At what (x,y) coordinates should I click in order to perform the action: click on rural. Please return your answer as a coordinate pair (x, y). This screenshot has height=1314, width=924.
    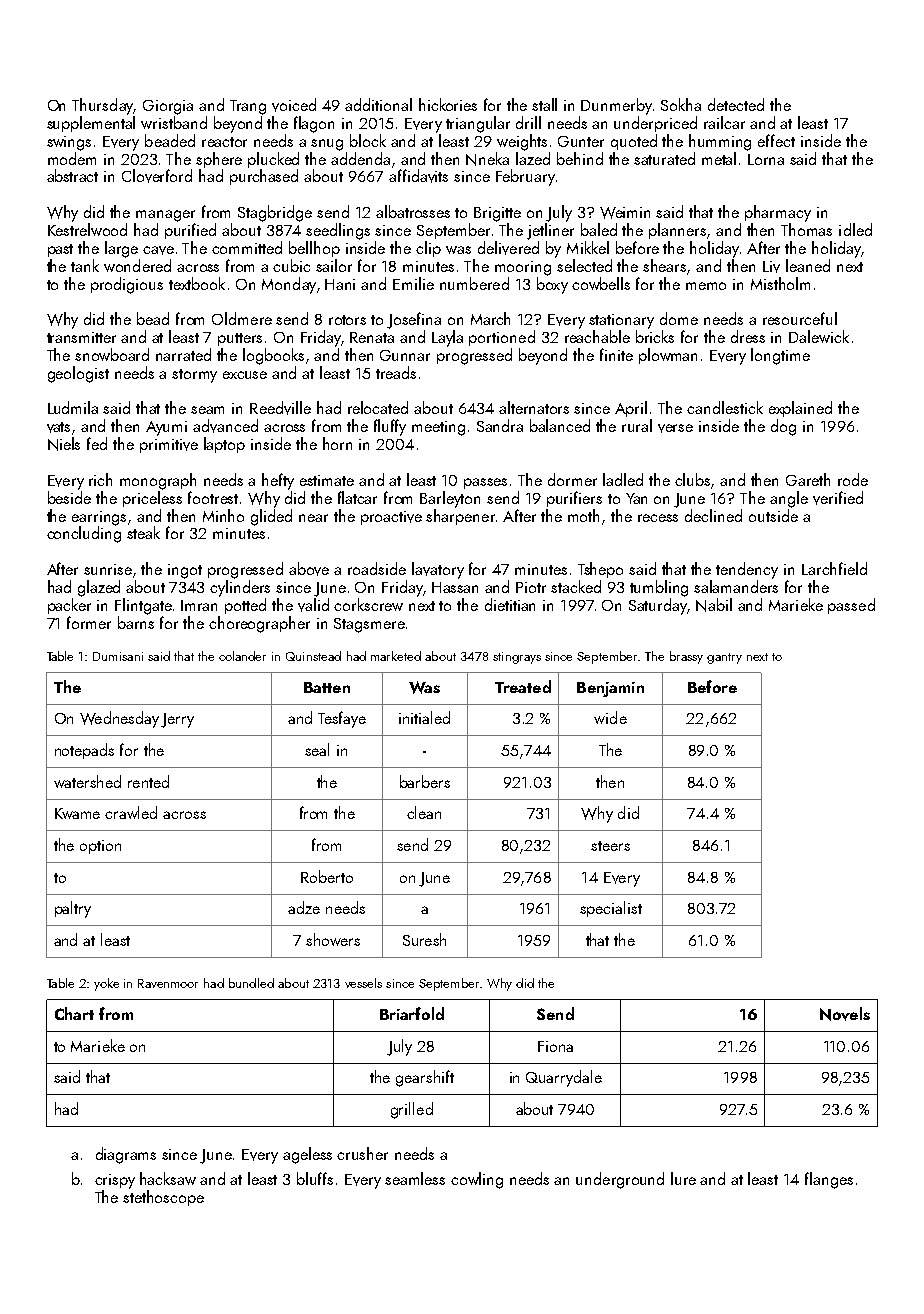
    Looking at the image, I should click on (637, 425).
